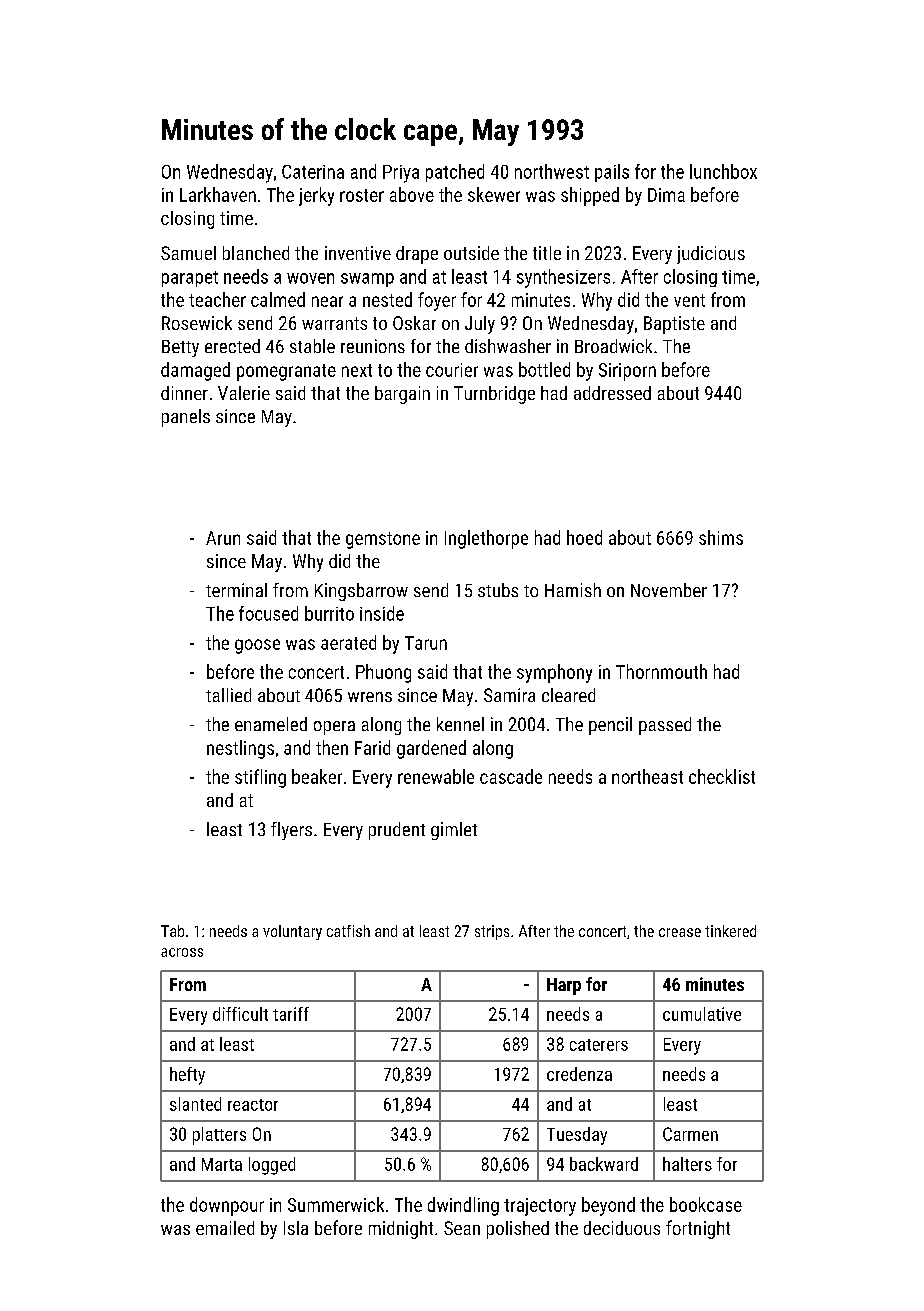 The height and width of the screenshot is (1311, 924). I want to click on Caterina, so click(313, 172).
